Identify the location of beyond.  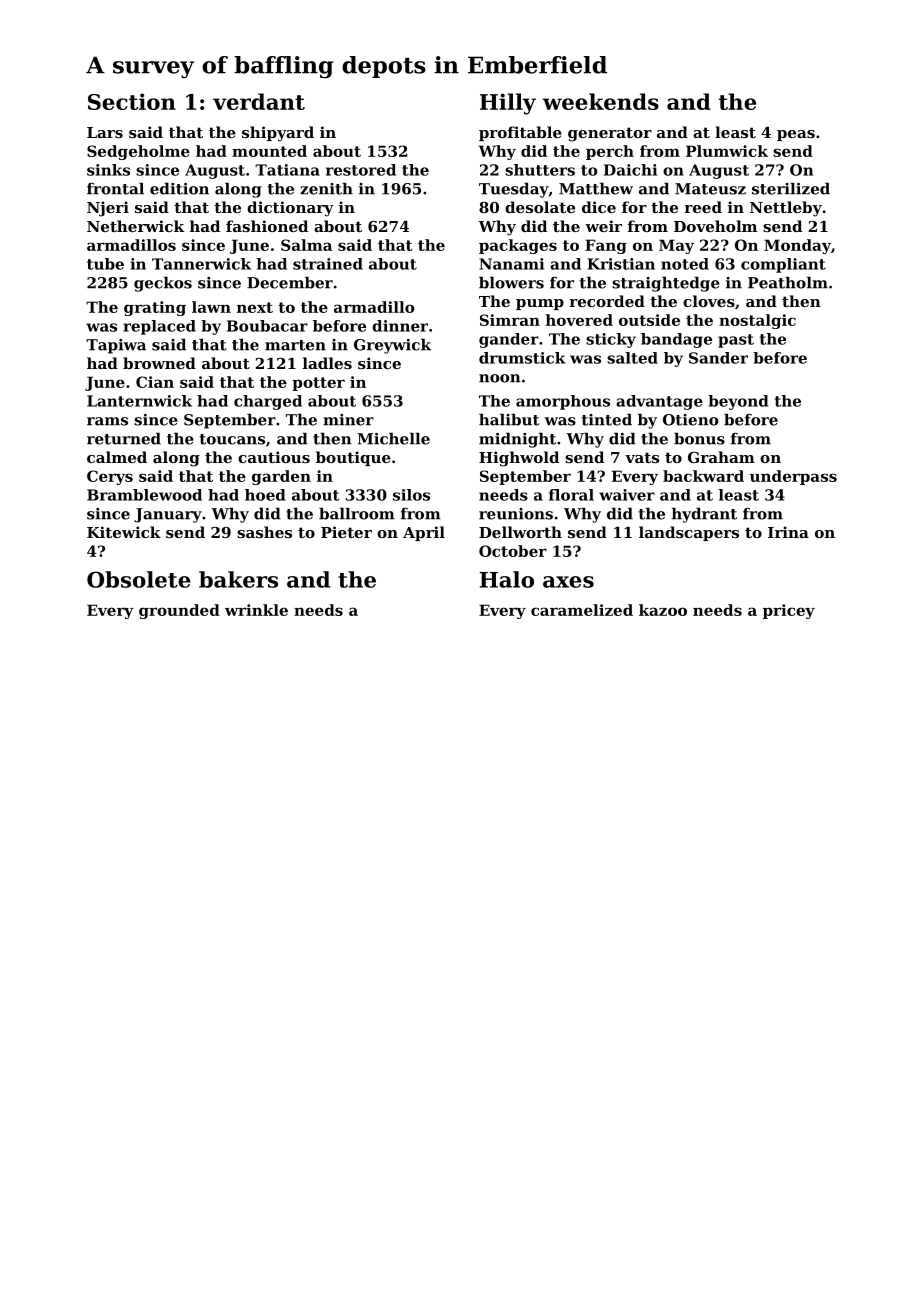
(738, 402).
